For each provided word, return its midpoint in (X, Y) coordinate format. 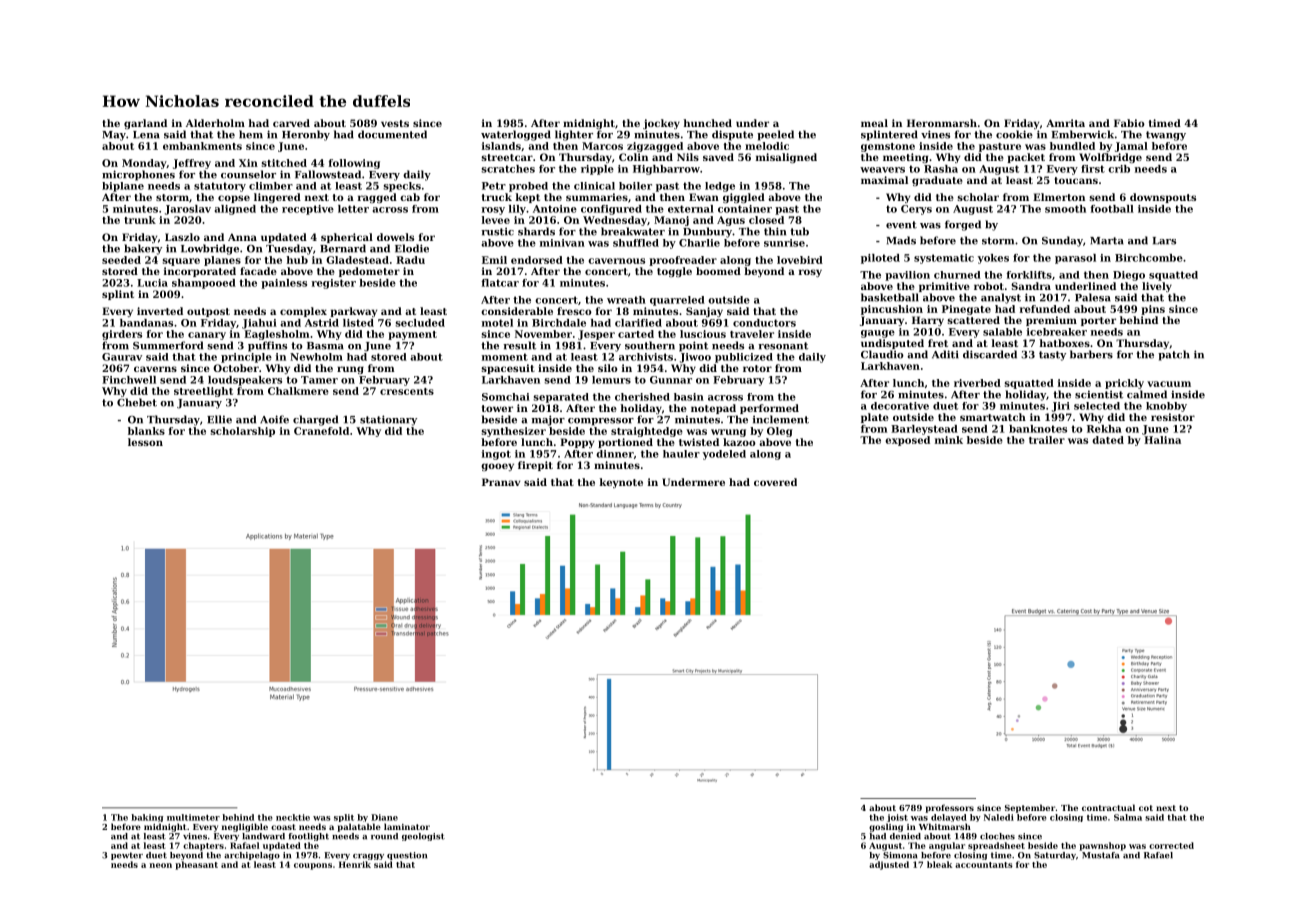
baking (147, 818)
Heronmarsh (942, 123)
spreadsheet (996, 846)
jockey (661, 124)
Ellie (219, 419)
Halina (1162, 440)
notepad (713, 409)
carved (291, 123)
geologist (423, 837)
